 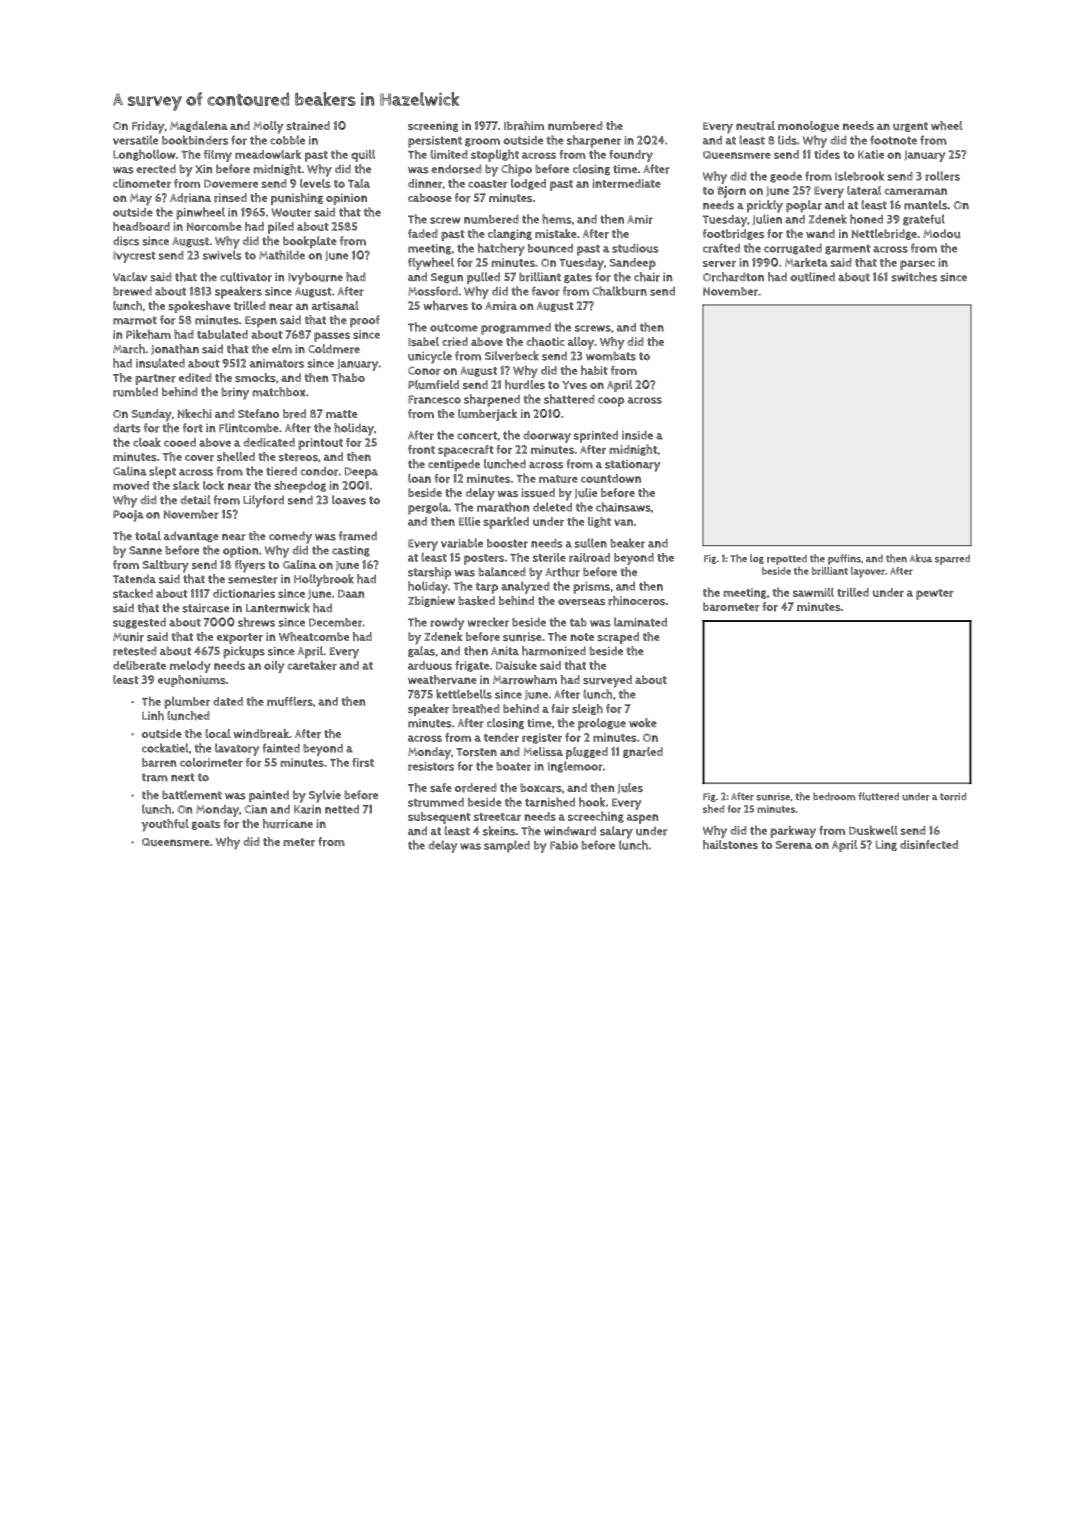 What do you see at coordinates (195, 413) in the image?
I see `Nkechi` at bounding box center [195, 413].
